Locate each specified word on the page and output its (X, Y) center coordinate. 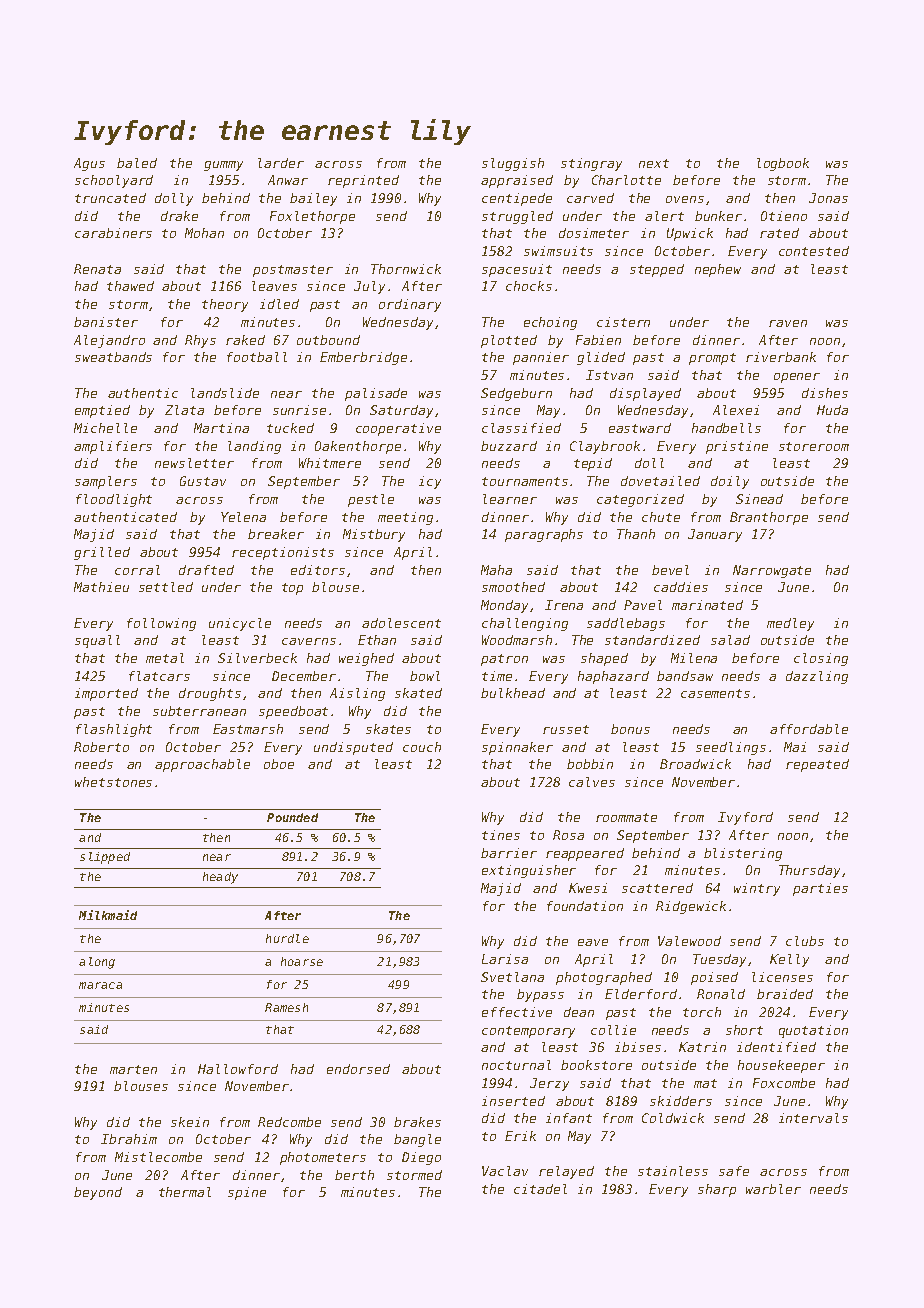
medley (790, 624)
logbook (783, 164)
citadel (540, 1189)
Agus (89, 164)
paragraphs (544, 535)
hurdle (287, 938)
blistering (743, 854)
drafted (206, 570)
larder (281, 163)
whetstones (113, 782)
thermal (185, 1192)
